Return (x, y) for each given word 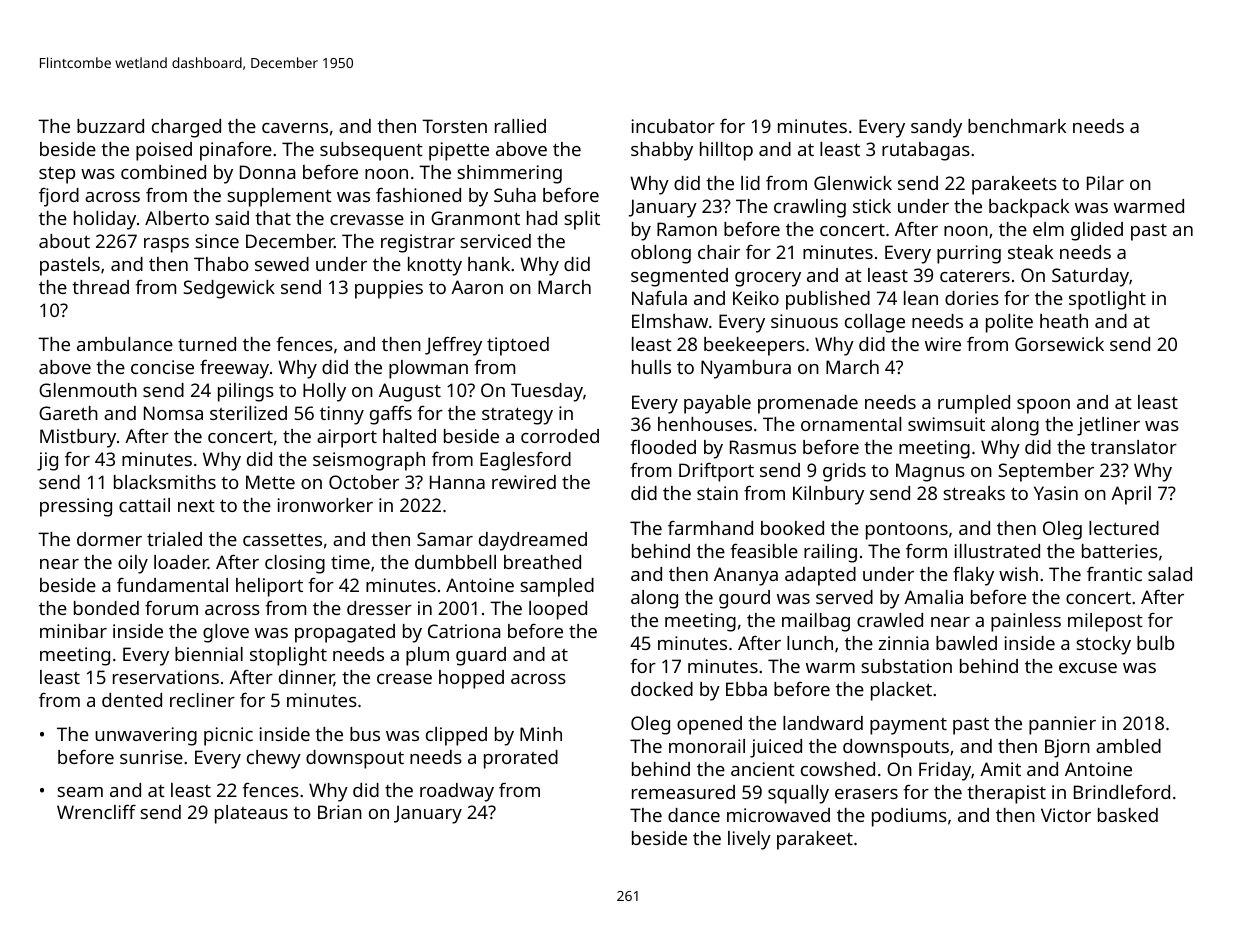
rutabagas (926, 151)
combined (163, 172)
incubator (673, 126)
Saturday (1090, 277)
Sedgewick (229, 289)
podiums (909, 817)
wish (1018, 574)
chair (719, 252)
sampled (557, 587)
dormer (109, 539)
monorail (707, 746)
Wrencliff (96, 812)
